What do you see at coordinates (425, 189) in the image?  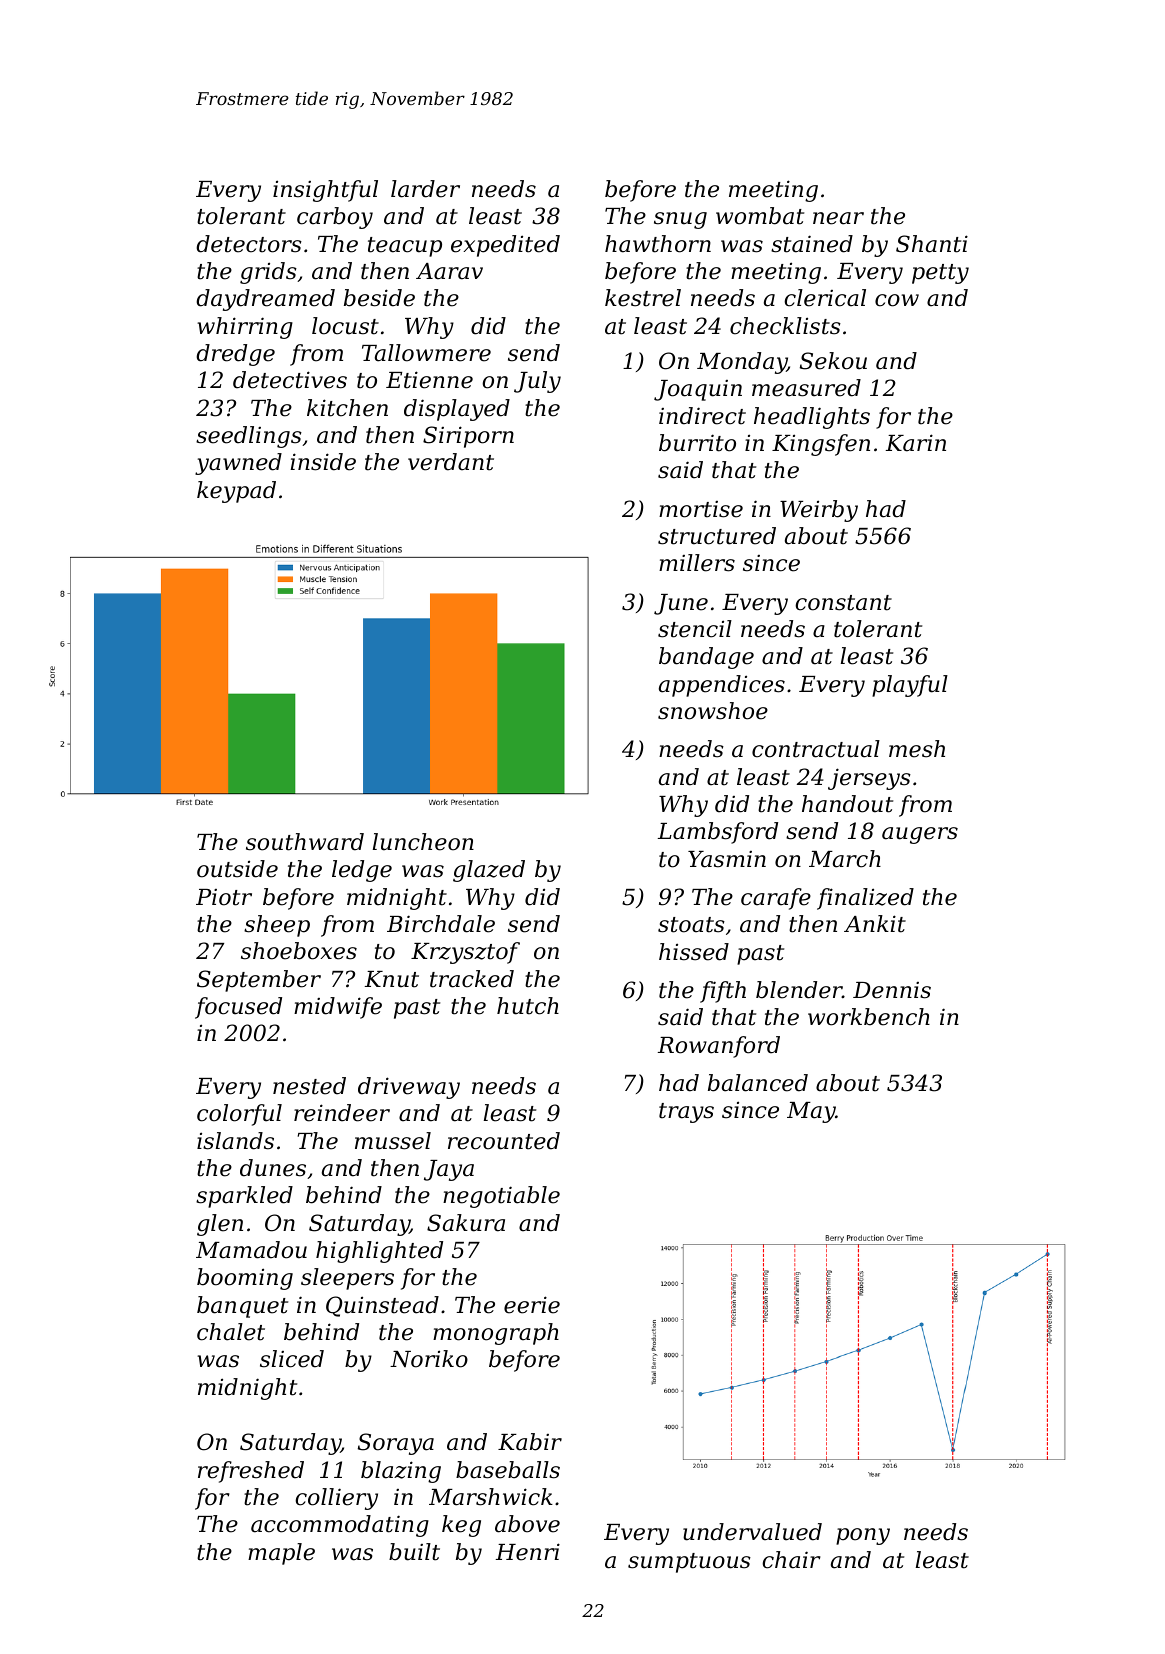 I see `larder` at bounding box center [425, 189].
